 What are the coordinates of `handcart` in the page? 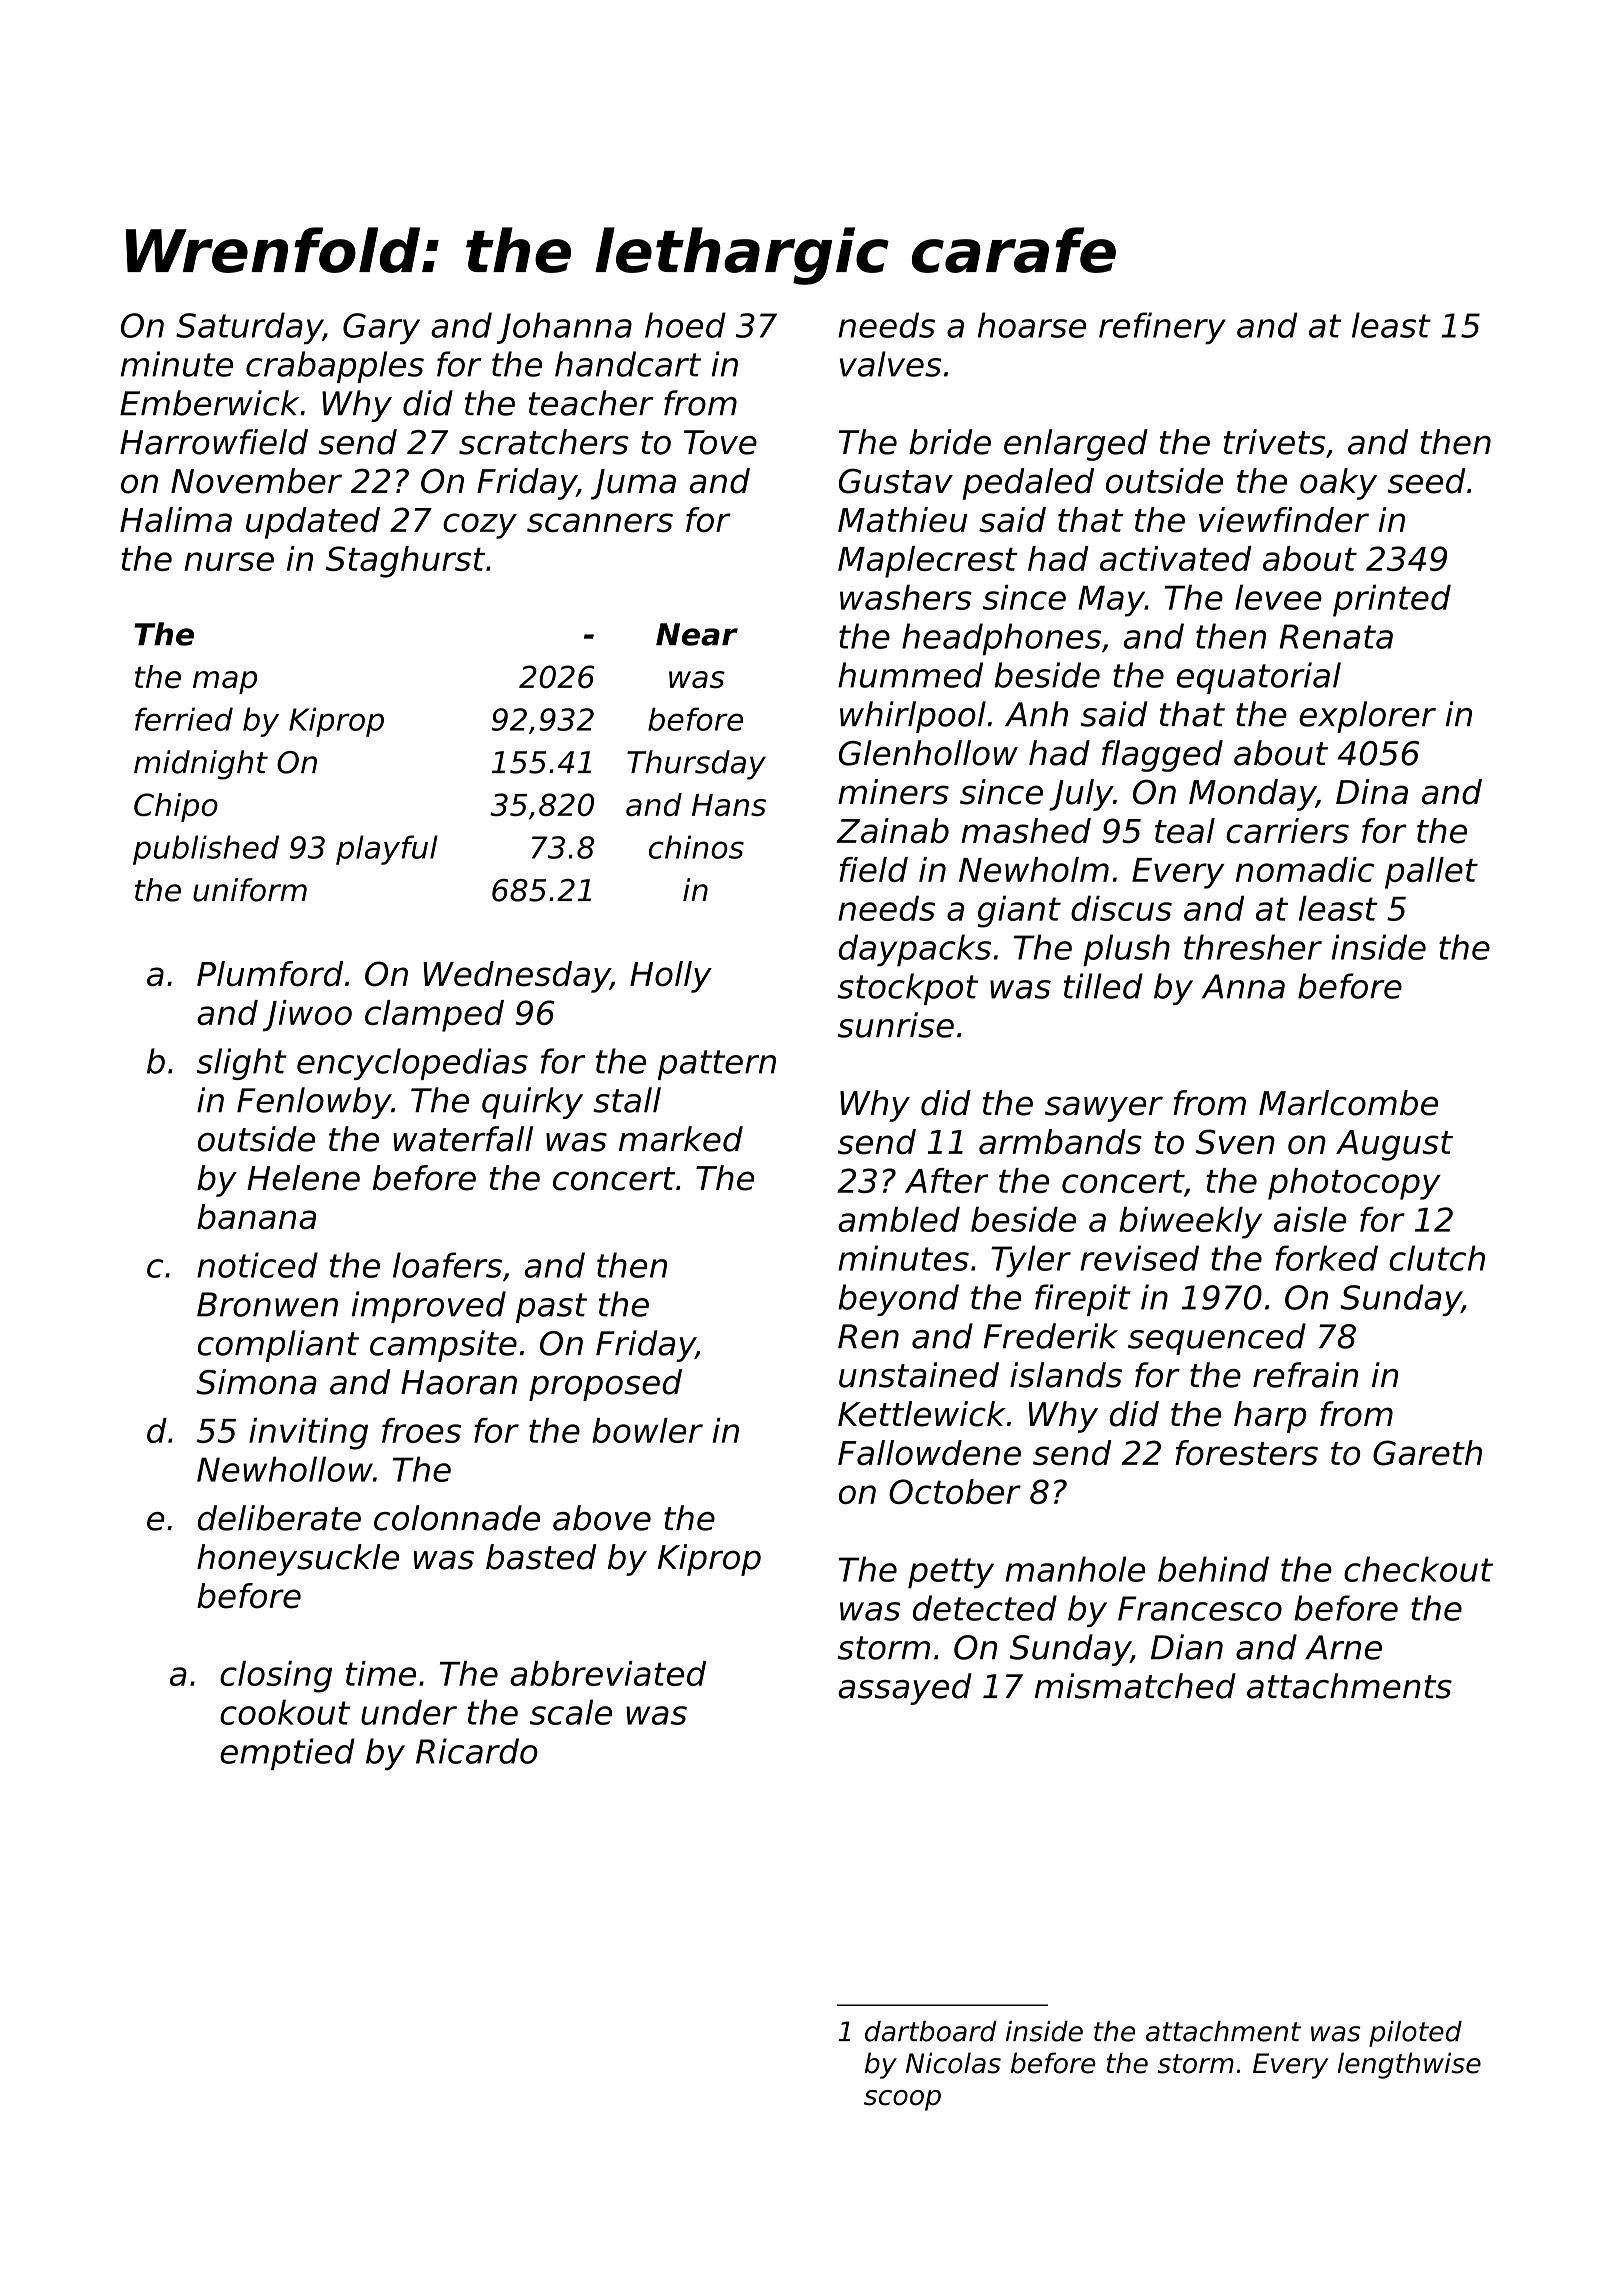 It's located at (628, 364).
